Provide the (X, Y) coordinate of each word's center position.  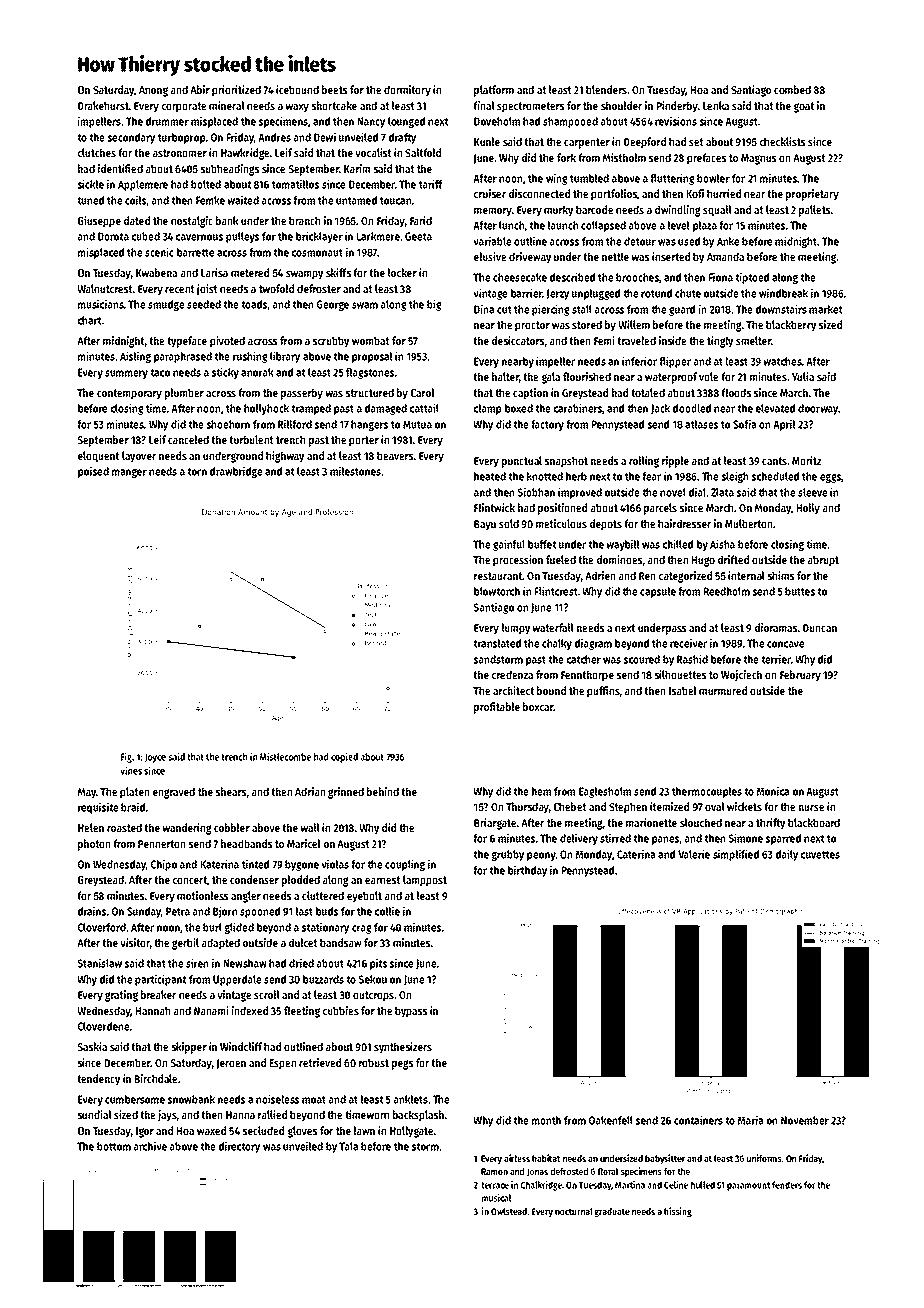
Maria (750, 1120)
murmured (723, 690)
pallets (814, 211)
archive (150, 1146)
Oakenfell (611, 1120)
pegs (402, 1065)
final (483, 105)
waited (243, 200)
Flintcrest (556, 591)
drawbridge (236, 472)
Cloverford (102, 927)
